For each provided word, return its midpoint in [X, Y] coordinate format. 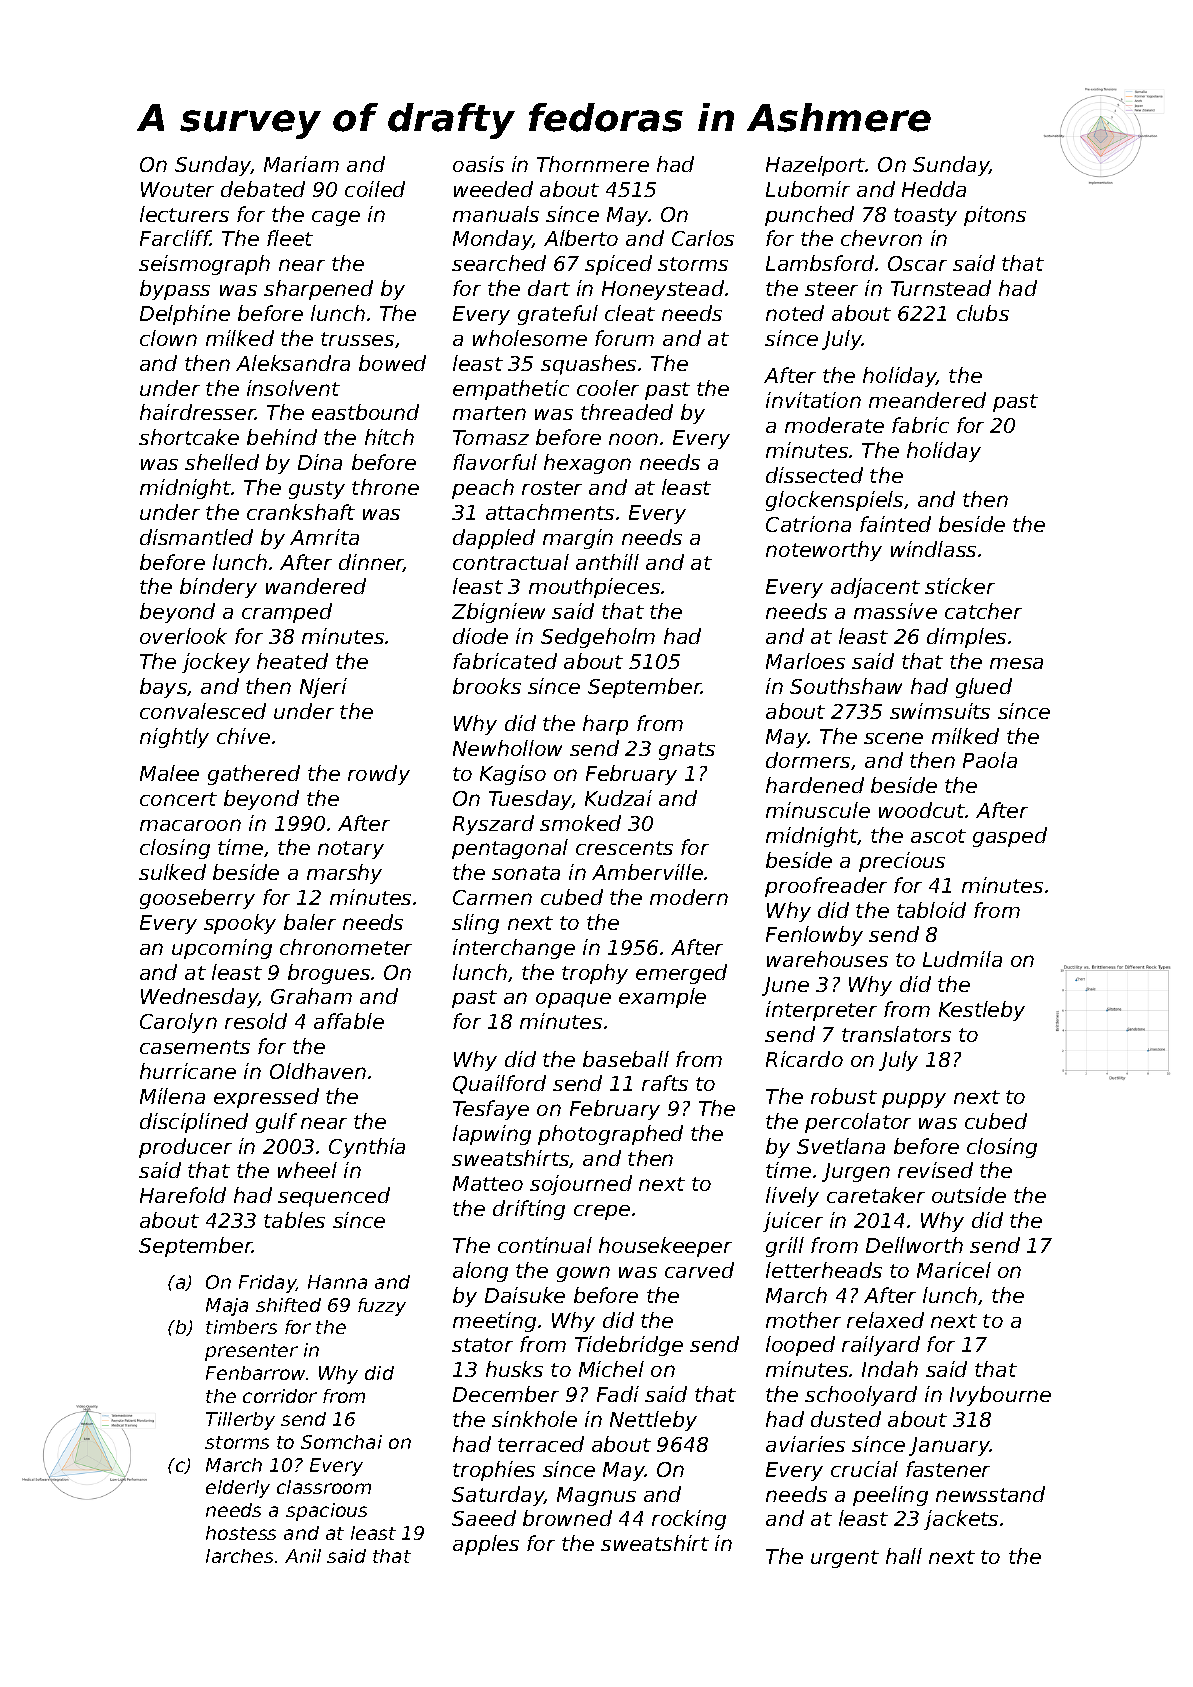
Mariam [301, 164]
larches [239, 1556]
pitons [995, 216]
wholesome [530, 338]
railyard [881, 1346]
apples [486, 1545]
